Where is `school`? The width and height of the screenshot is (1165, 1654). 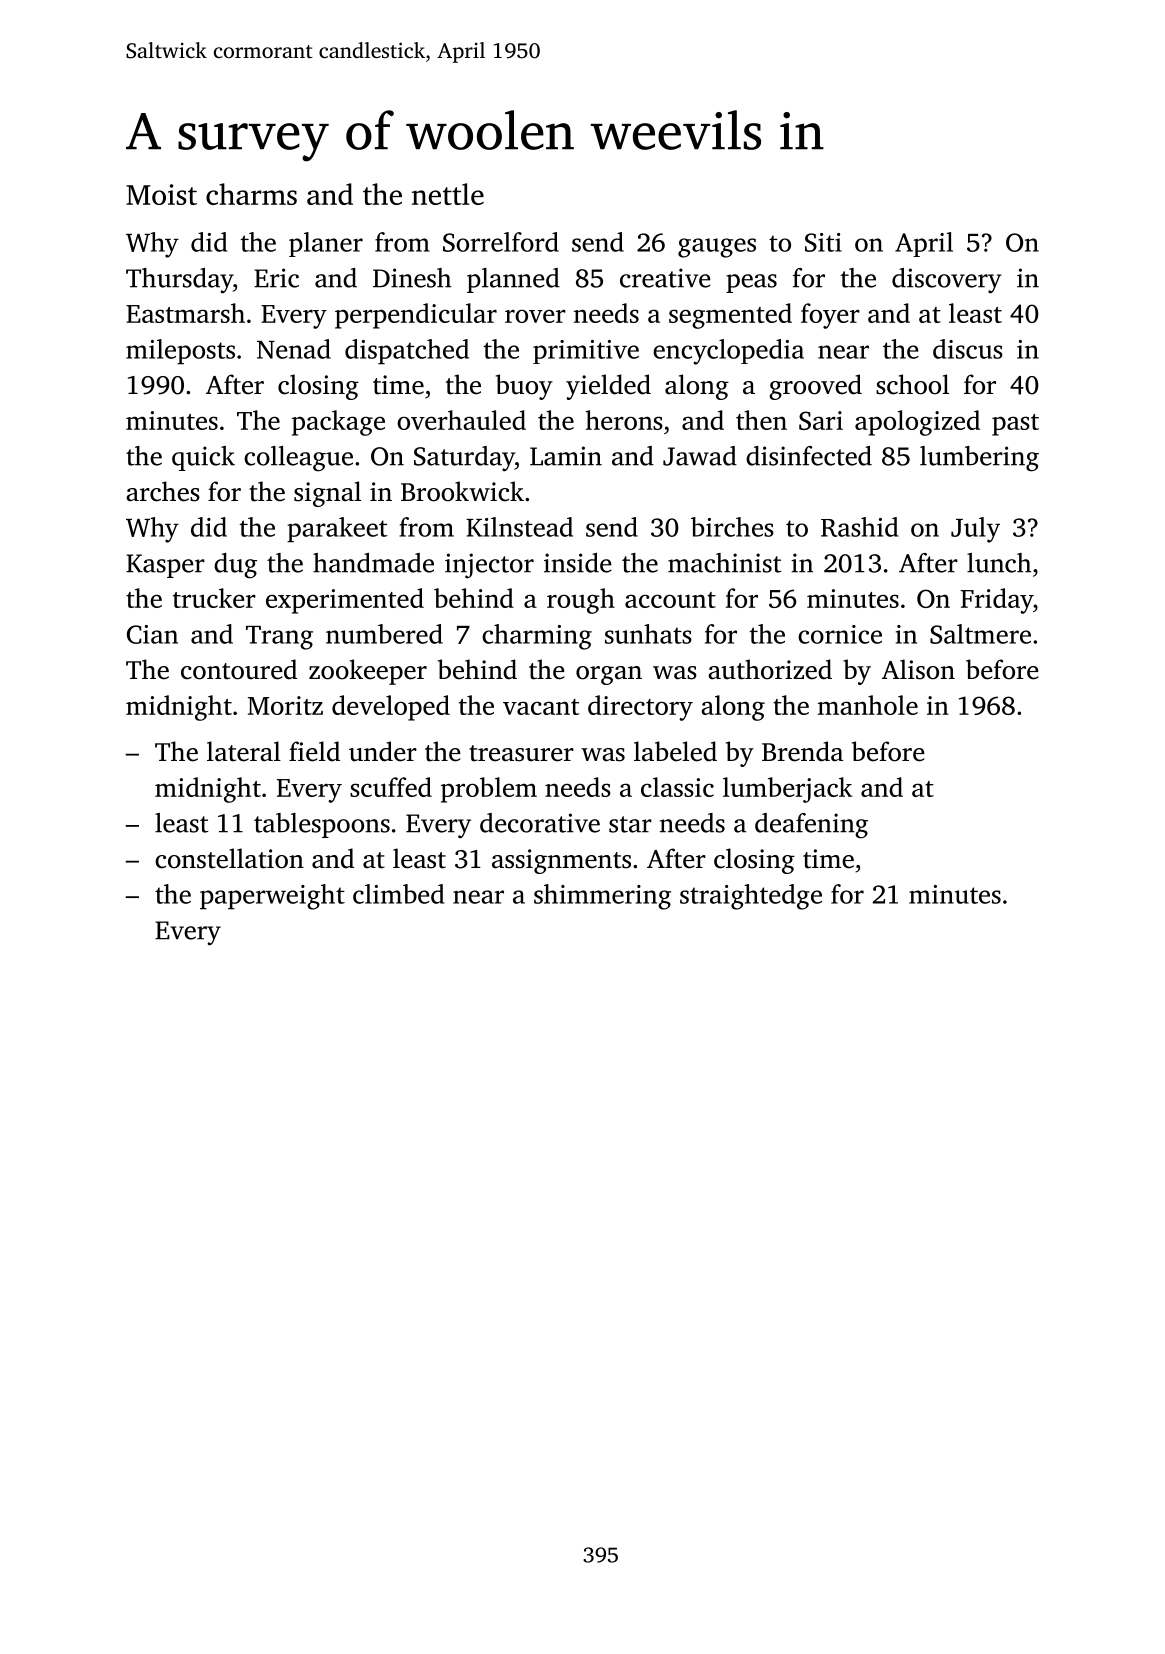 school is located at coordinates (912, 384).
